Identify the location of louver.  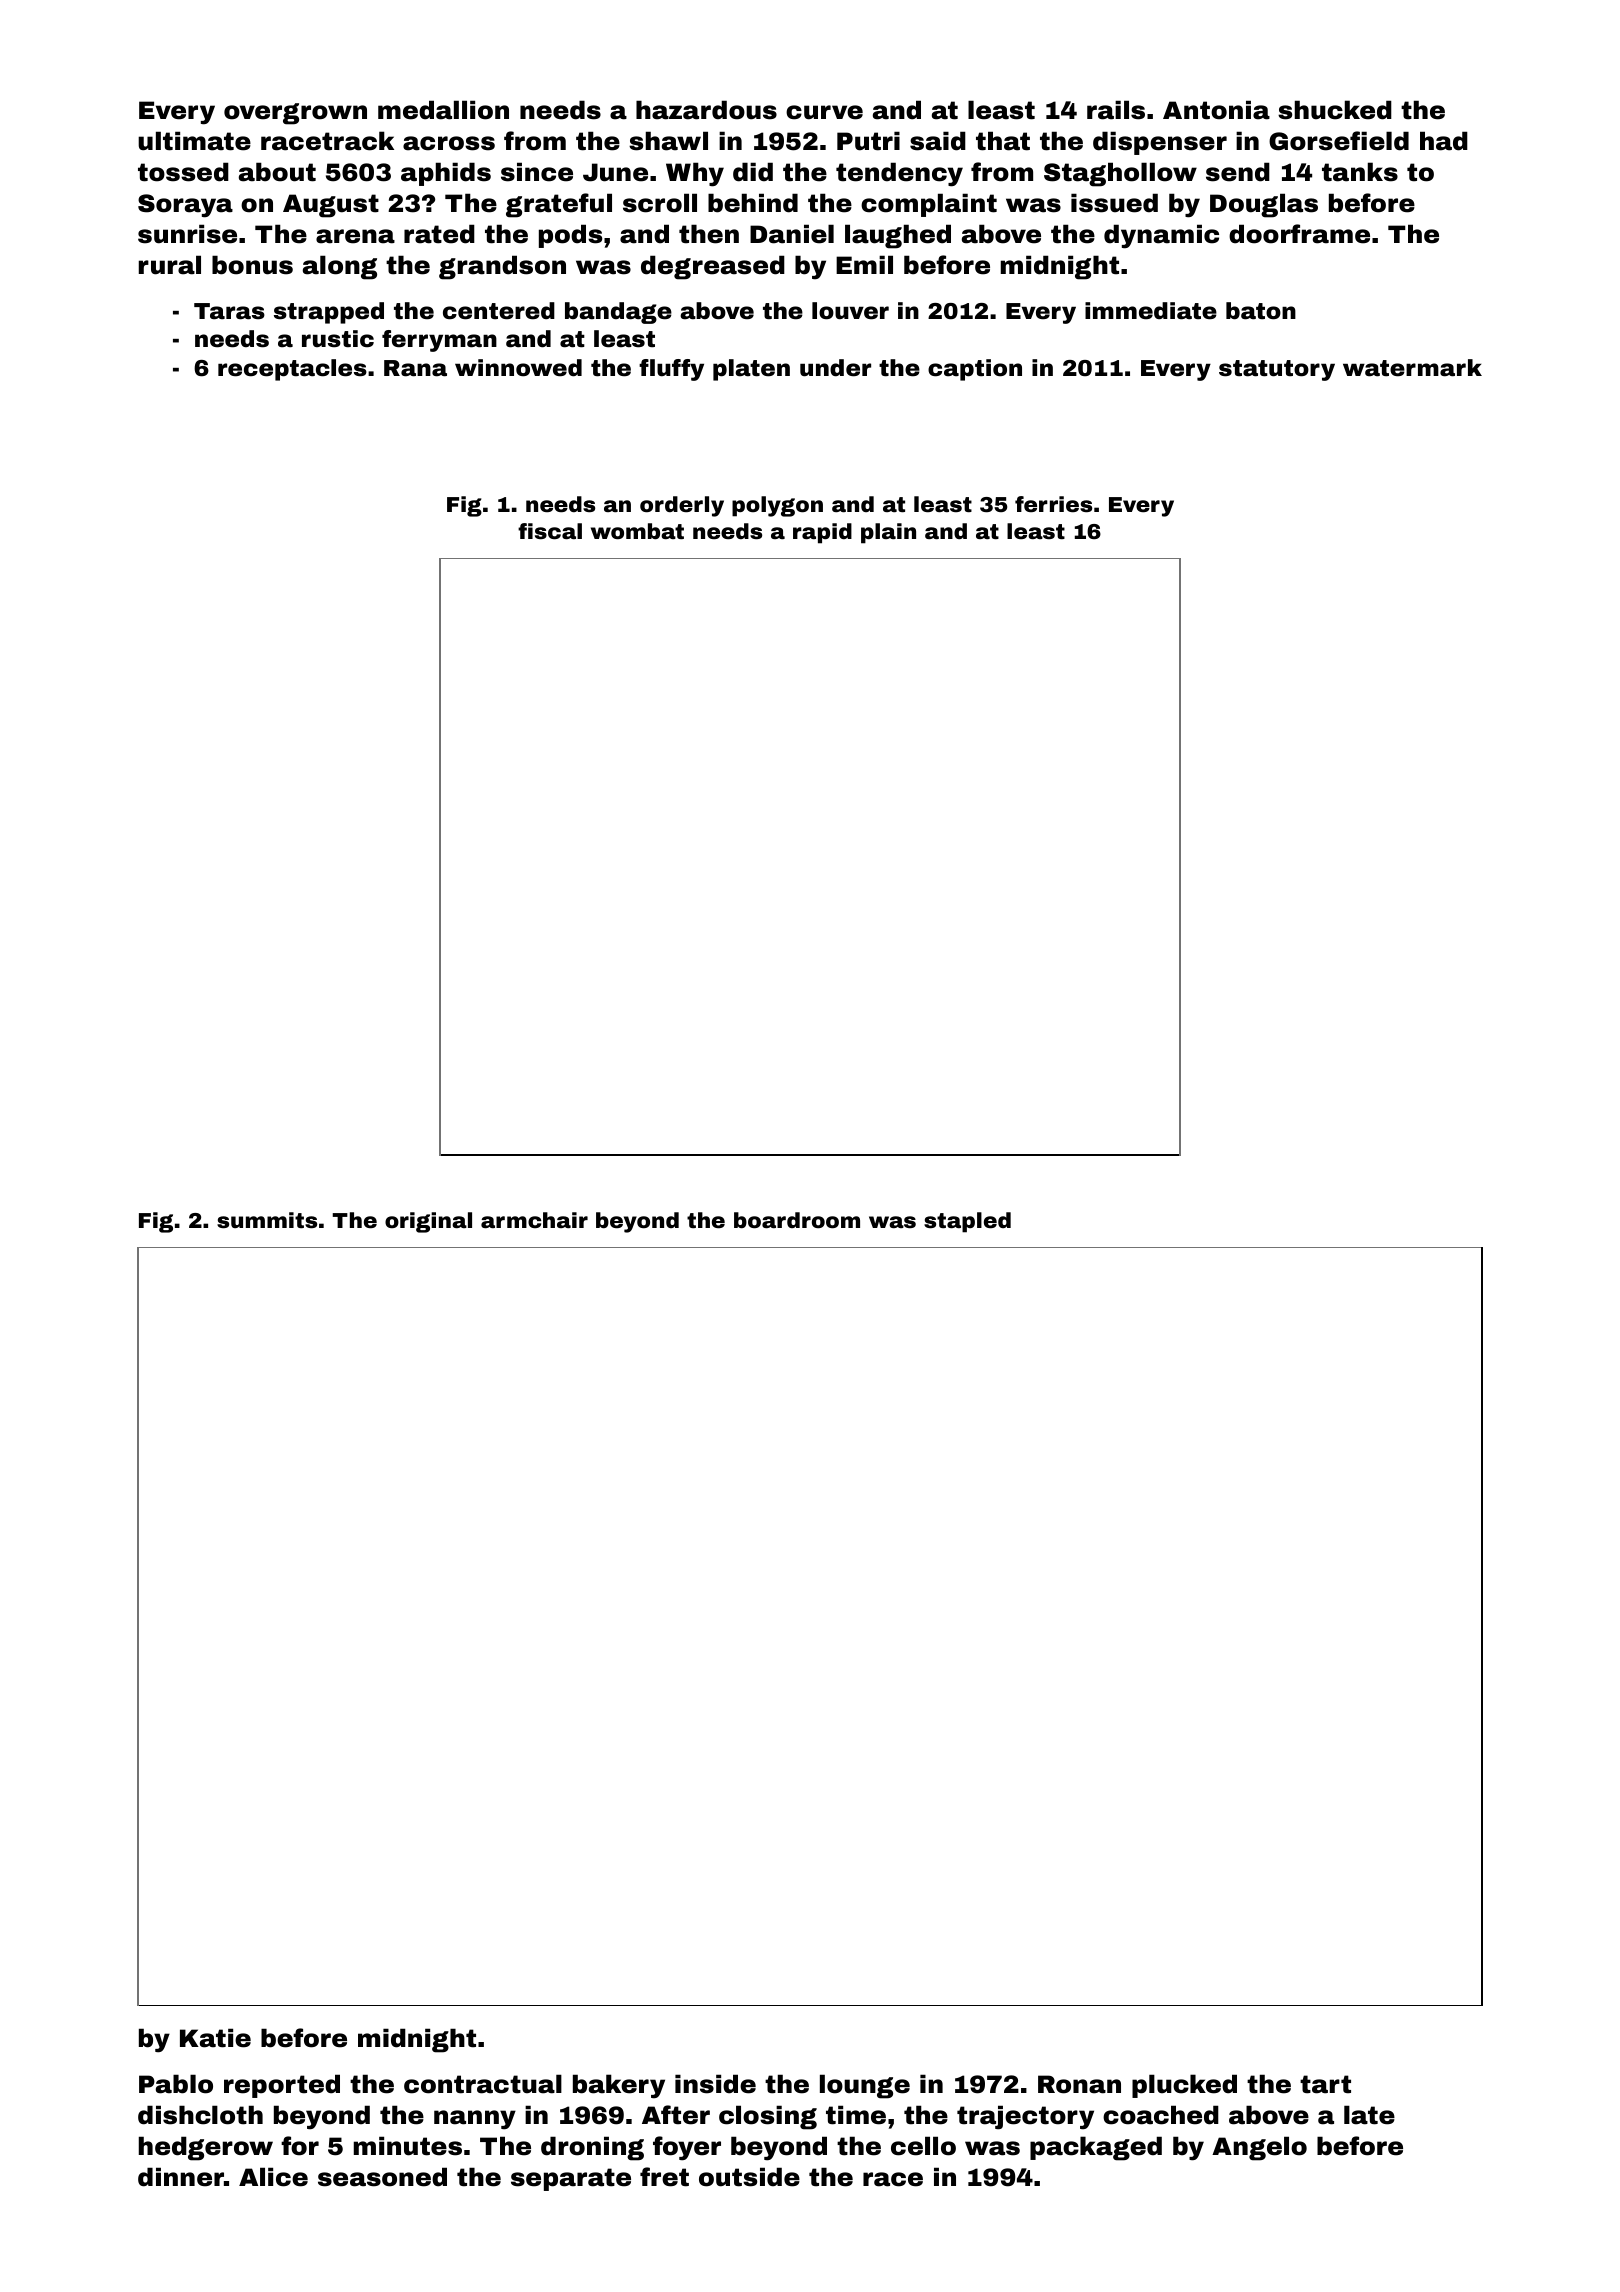
(850, 311).
